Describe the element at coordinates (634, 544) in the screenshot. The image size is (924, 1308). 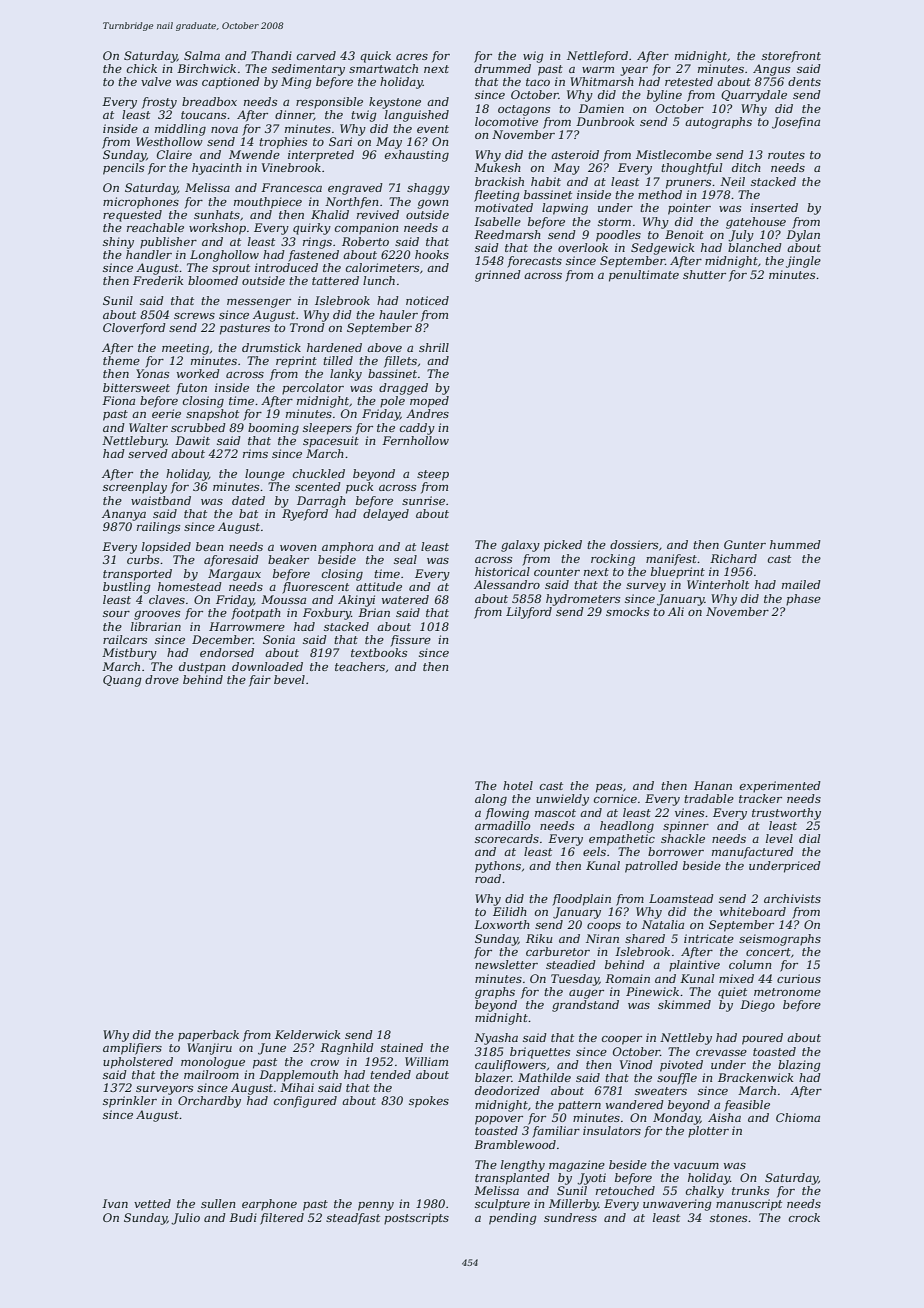
I see `dossiers` at that location.
